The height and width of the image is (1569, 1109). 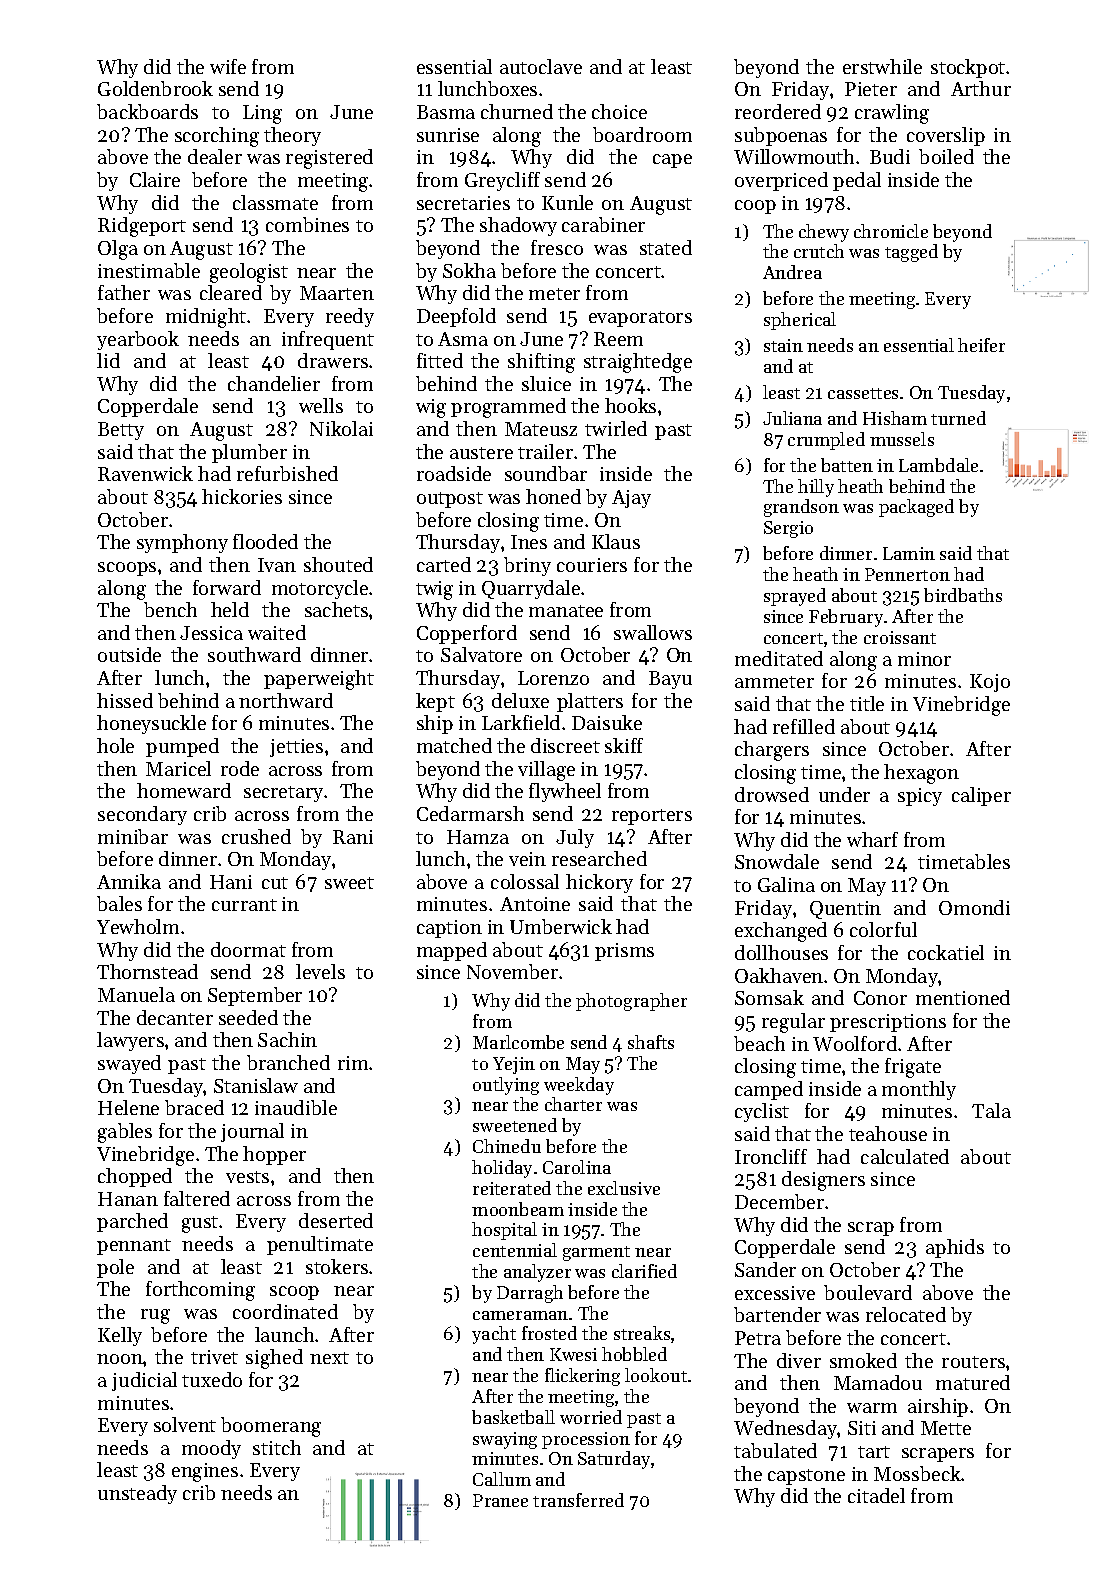 I want to click on garment, so click(x=596, y=1253).
